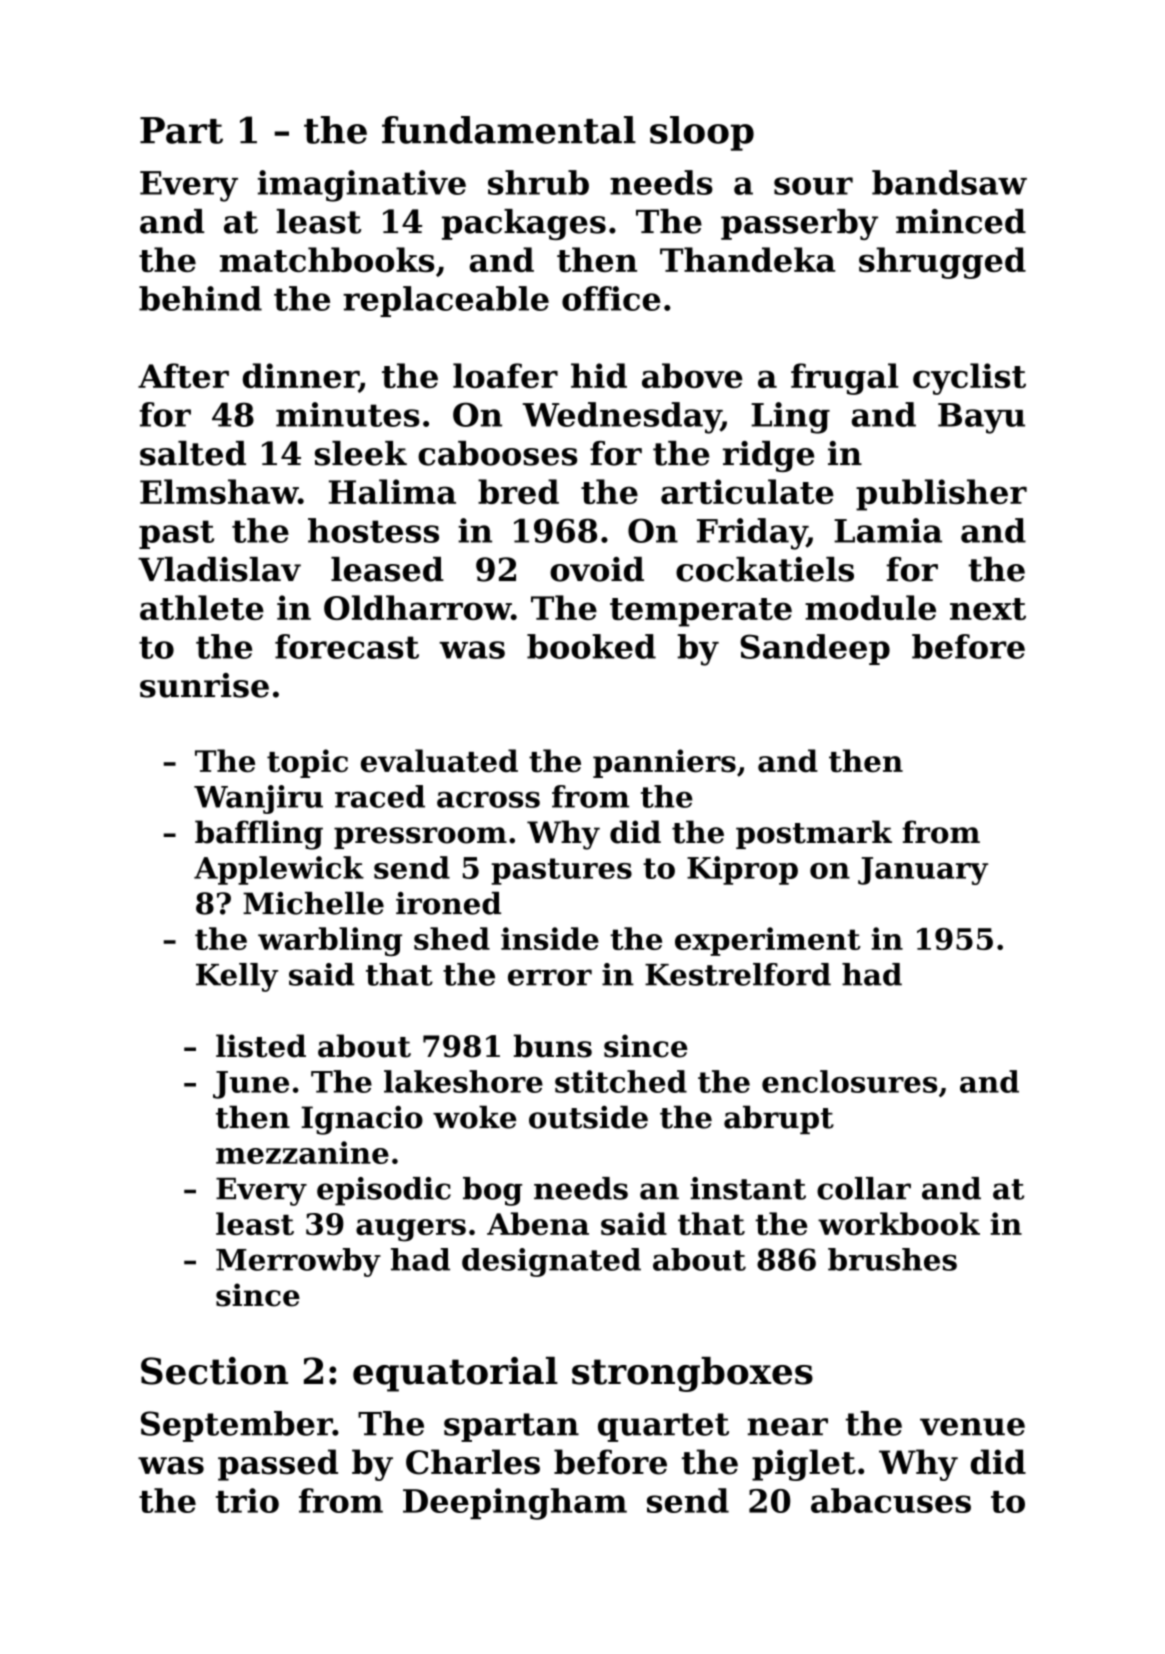 The image size is (1165, 1654). What do you see at coordinates (380, 796) in the document?
I see `raced` at bounding box center [380, 796].
